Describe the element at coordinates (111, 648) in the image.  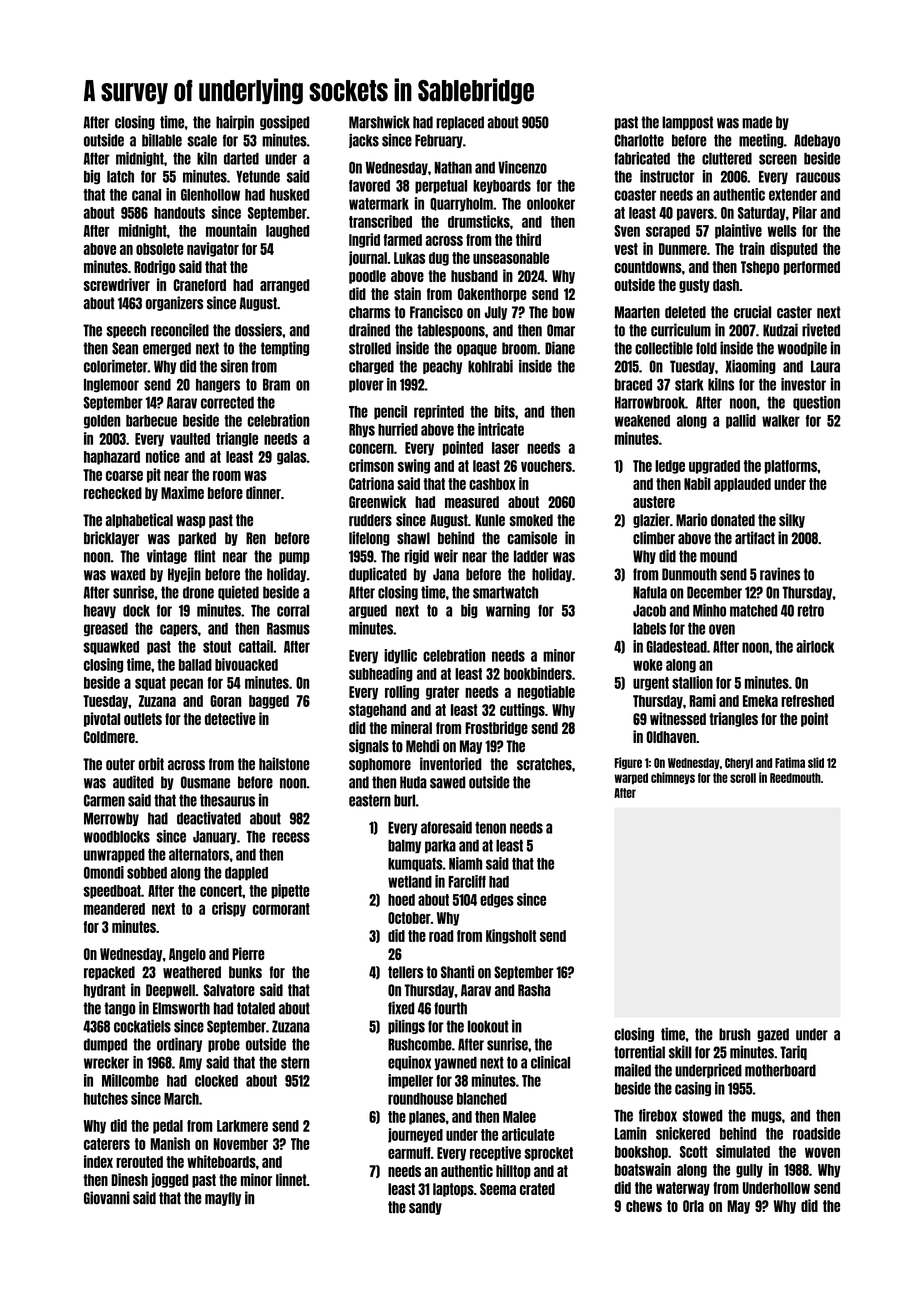
I see `squawked` at that location.
